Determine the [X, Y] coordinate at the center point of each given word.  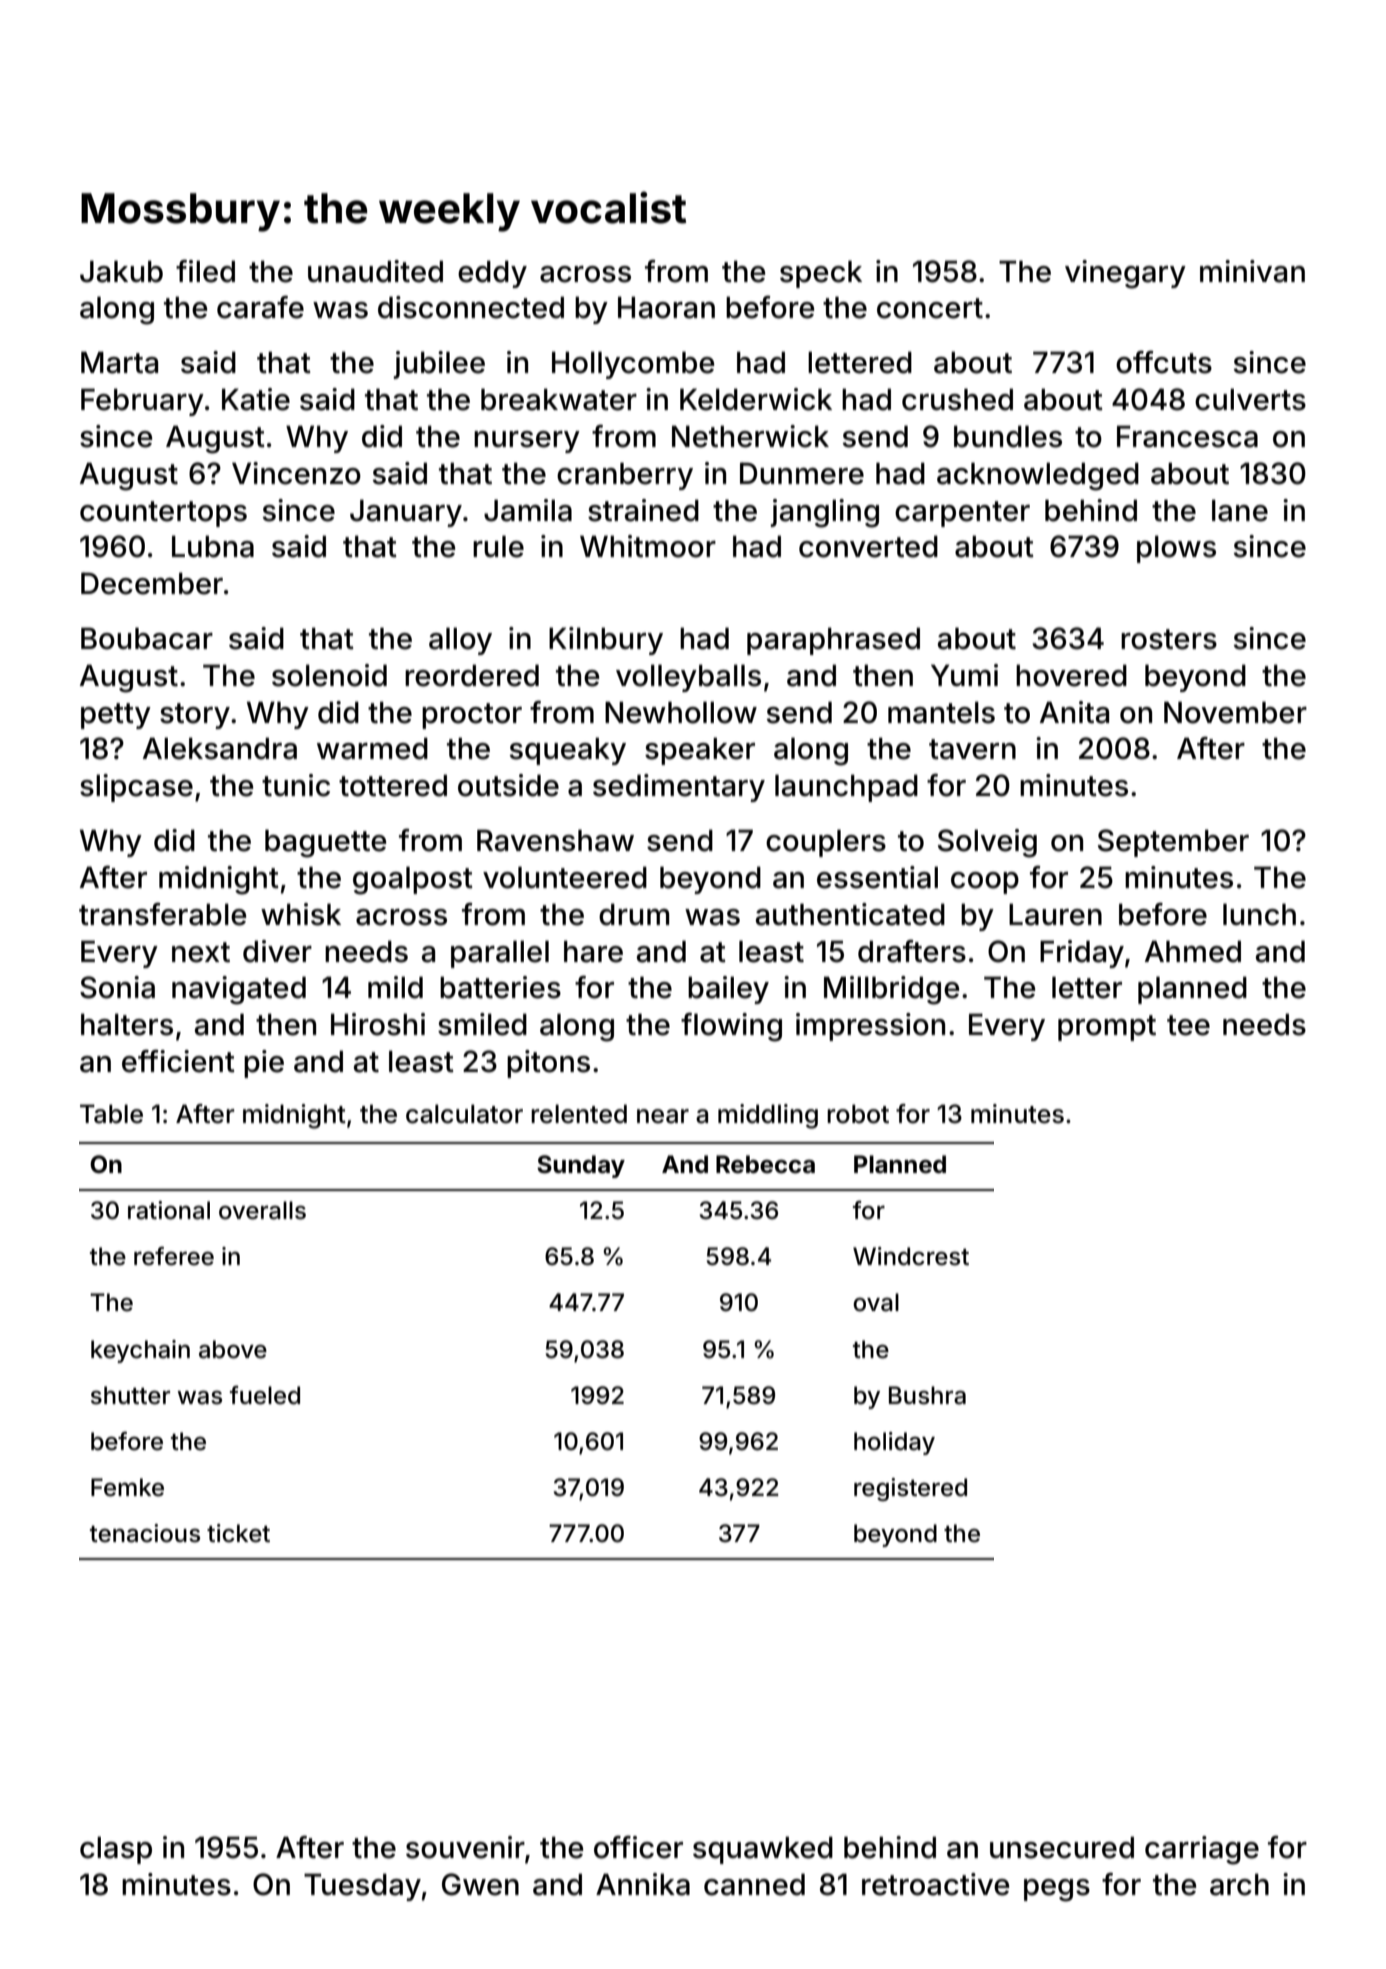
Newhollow [681, 712]
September [1173, 843]
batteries [500, 987]
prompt [1107, 1028]
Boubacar [147, 638]
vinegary [1125, 274]
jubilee [439, 365]
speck [821, 274]
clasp [116, 1850]
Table [111, 1114]
